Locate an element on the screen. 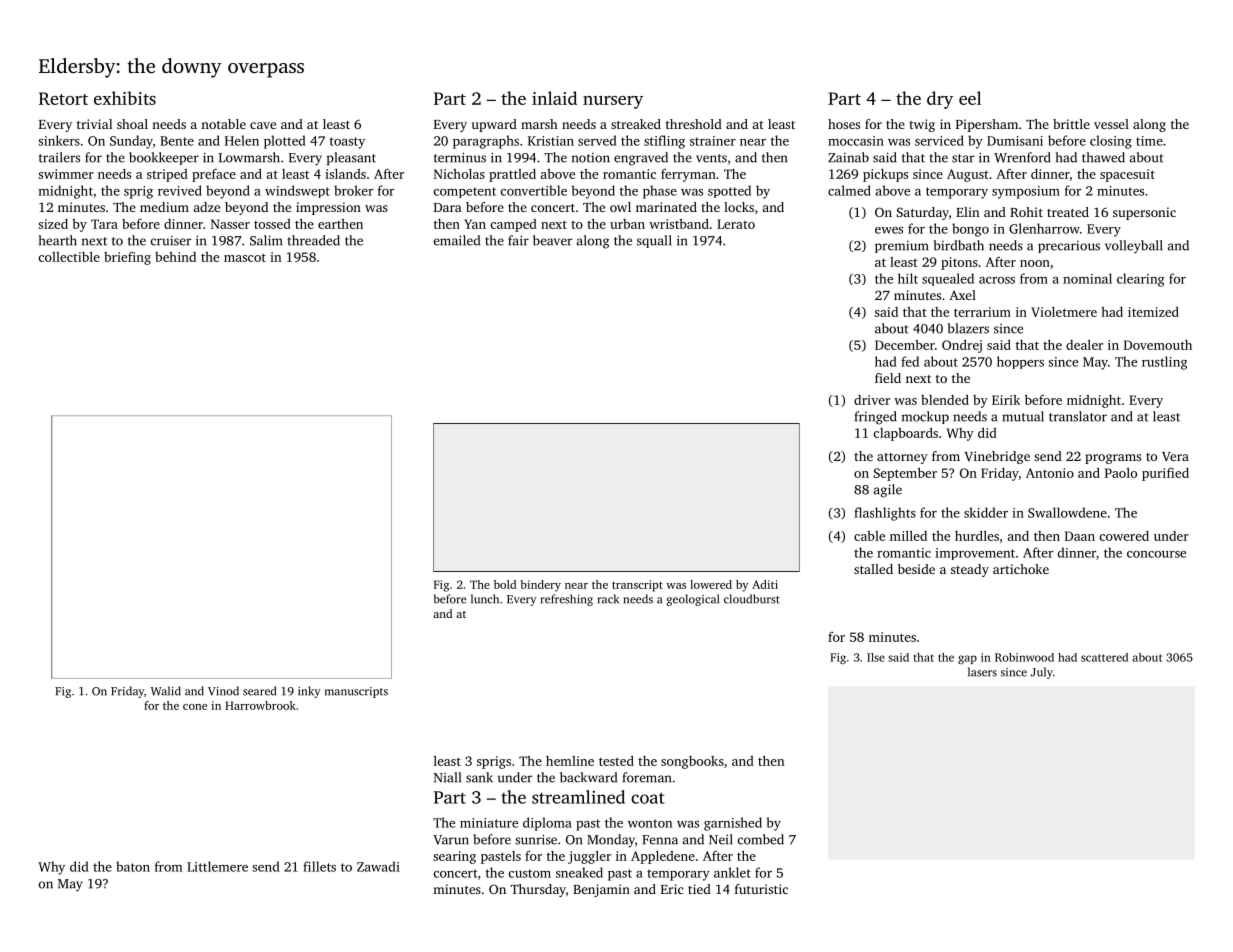  Retort is located at coordinates (63, 98).
